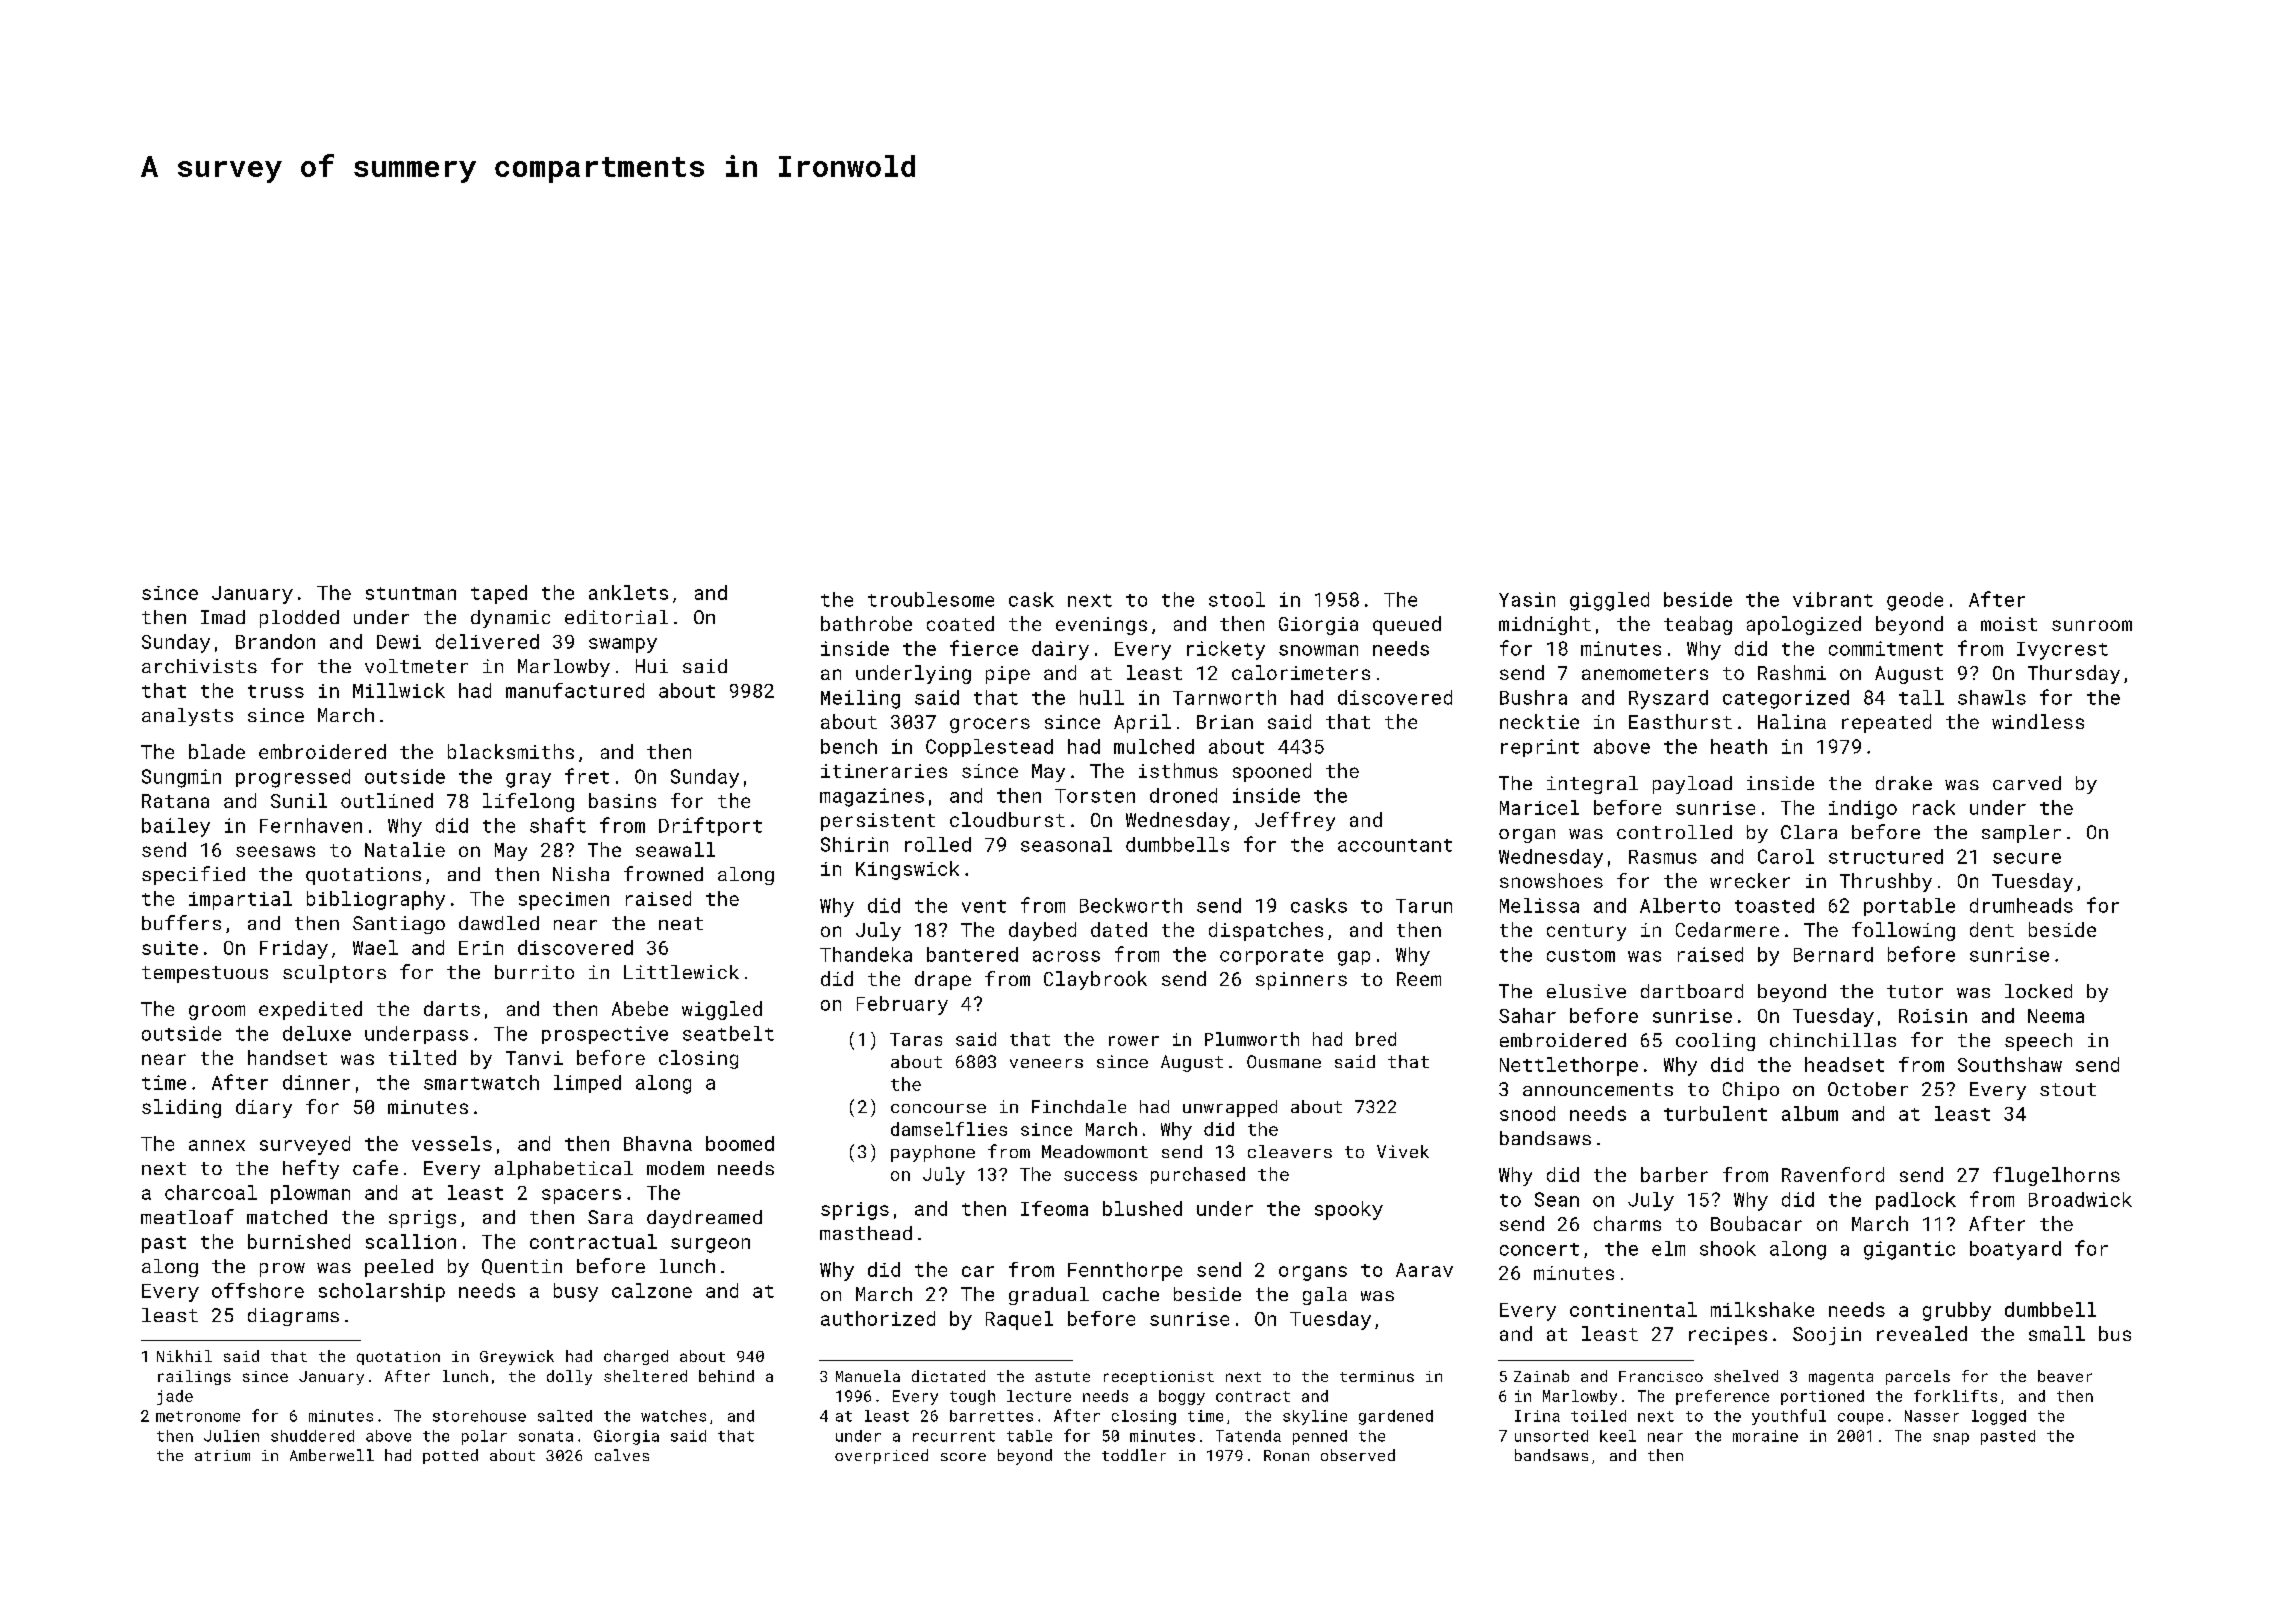 Image resolution: width=2275 pixels, height=1609 pixels. What do you see at coordinates (1698, 625) in the screenshot?
I see `teabag` at bounding box center [1698, 625].
